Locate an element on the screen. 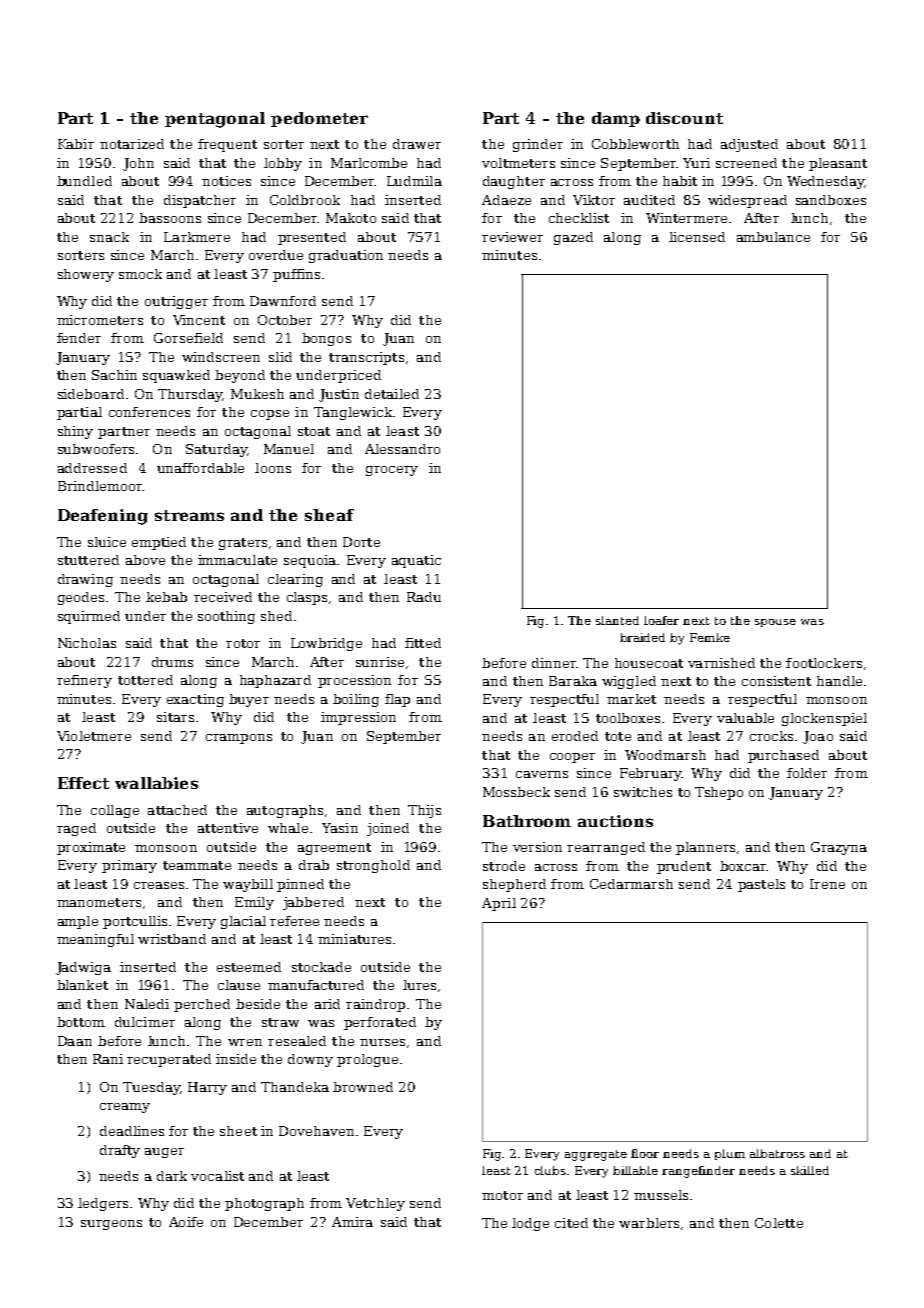 This screenshot has width=924, height=1308. miniatures is located at coordinates (354, 939).
